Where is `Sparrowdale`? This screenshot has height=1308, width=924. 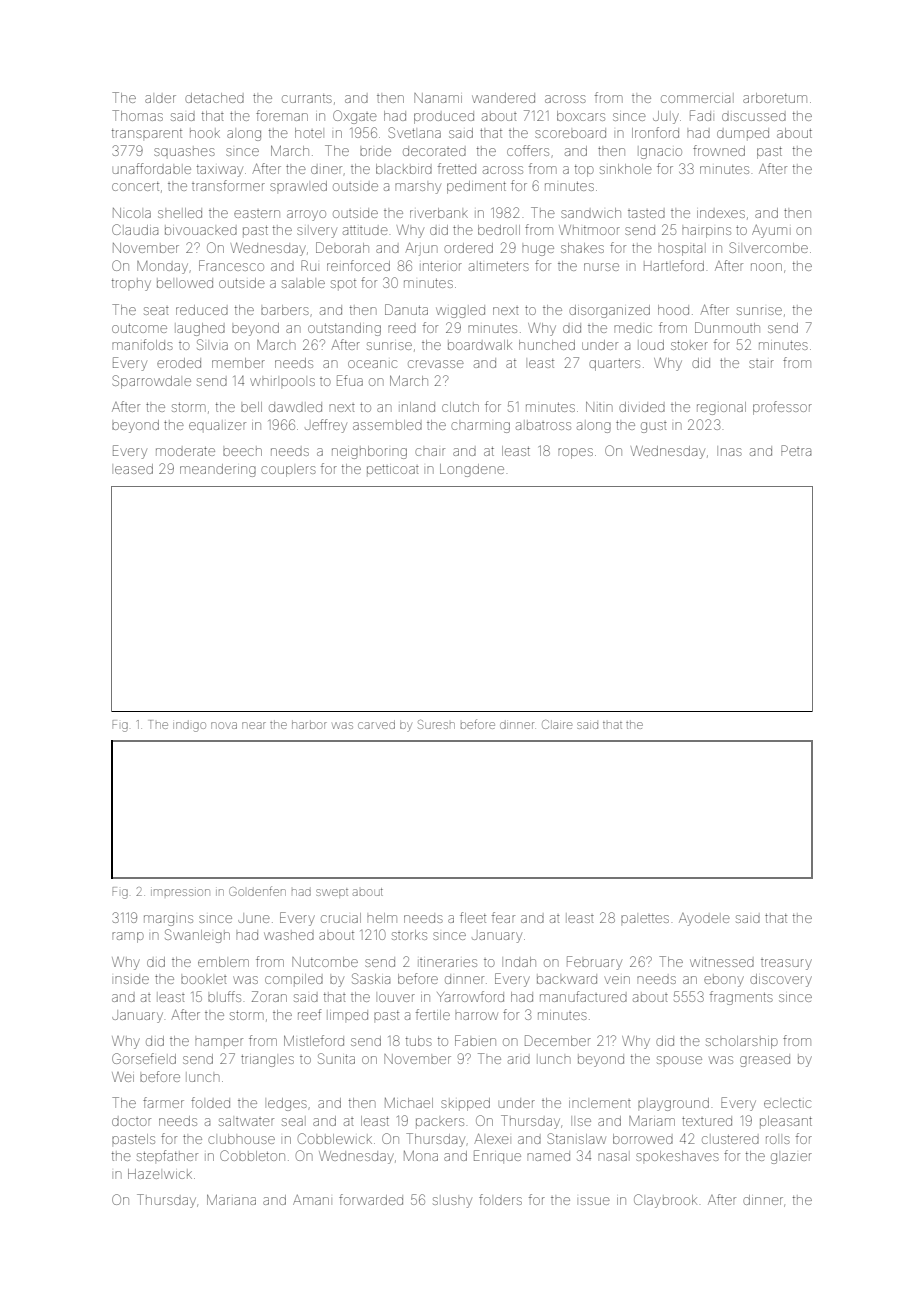 Sparrowdale is located at coordinates (151, 382).
